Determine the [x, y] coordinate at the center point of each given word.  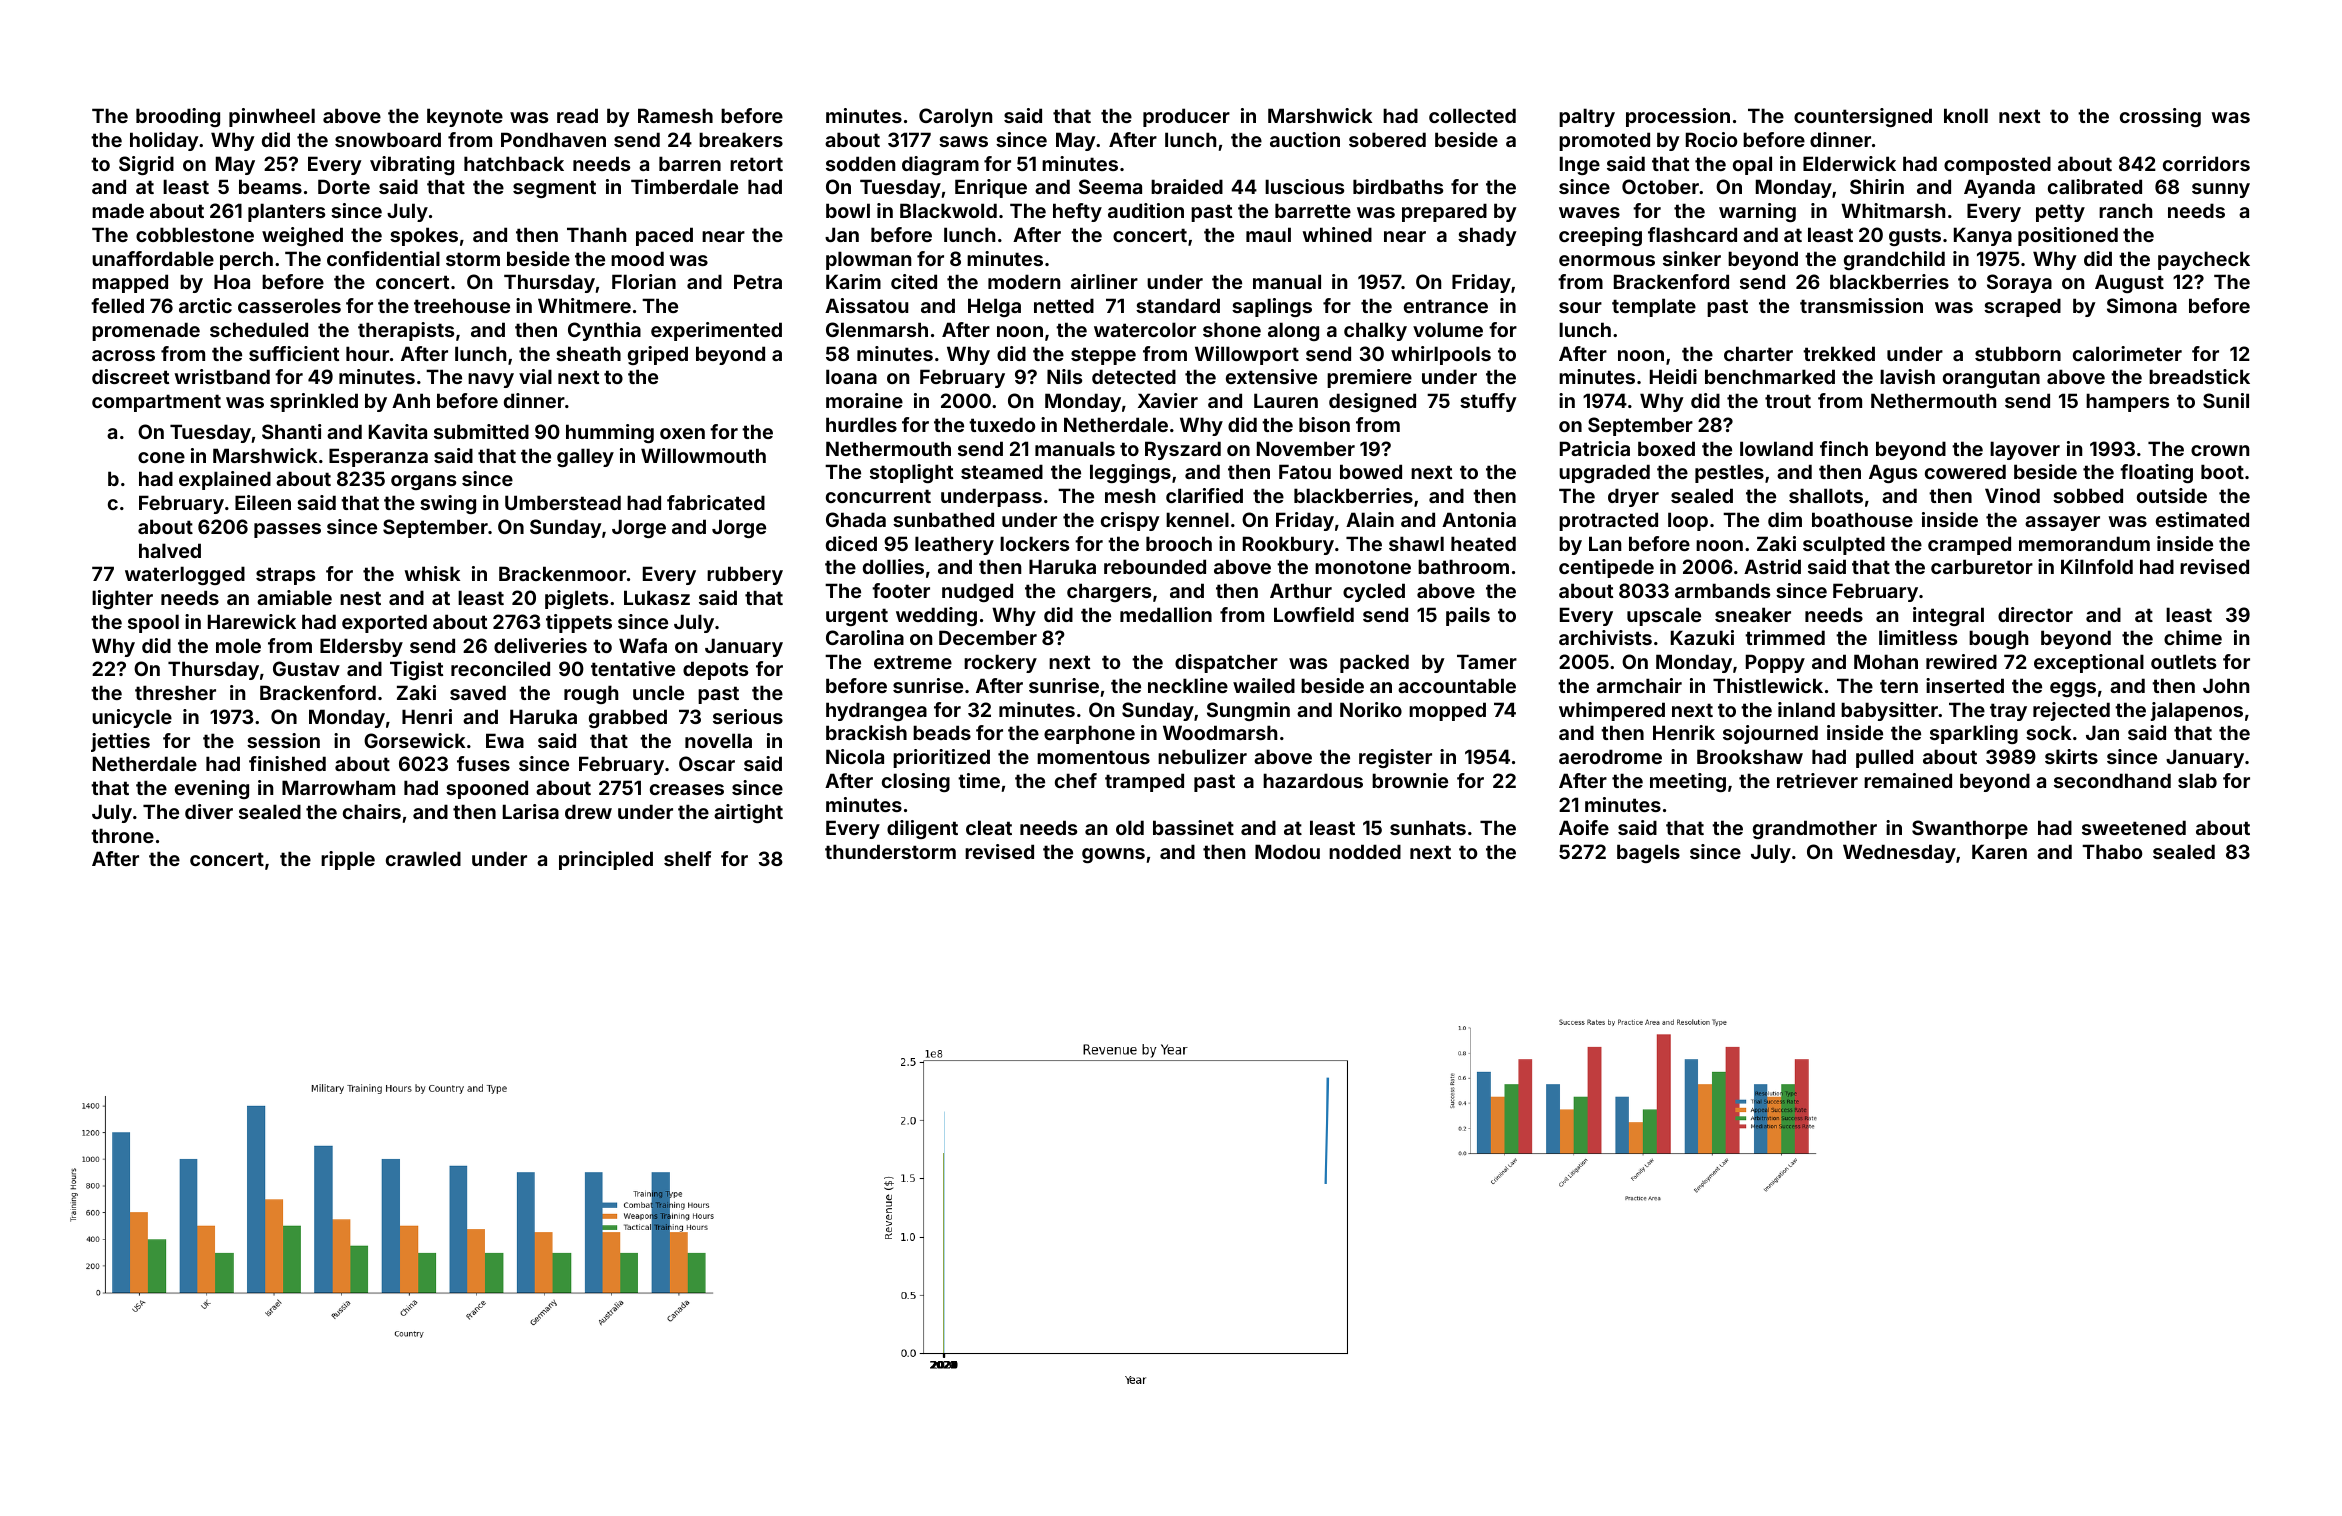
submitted [481, 431]
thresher [175, 692]
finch [1844, 448]
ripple [348, 860]
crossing [2160, 117]
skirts [2071, 756]
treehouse [462, 305]
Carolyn [955, 117]
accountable [1457, 685]
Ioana [851, 376]
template [1654, 307]
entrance [1446, 306]
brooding [178, 117]
